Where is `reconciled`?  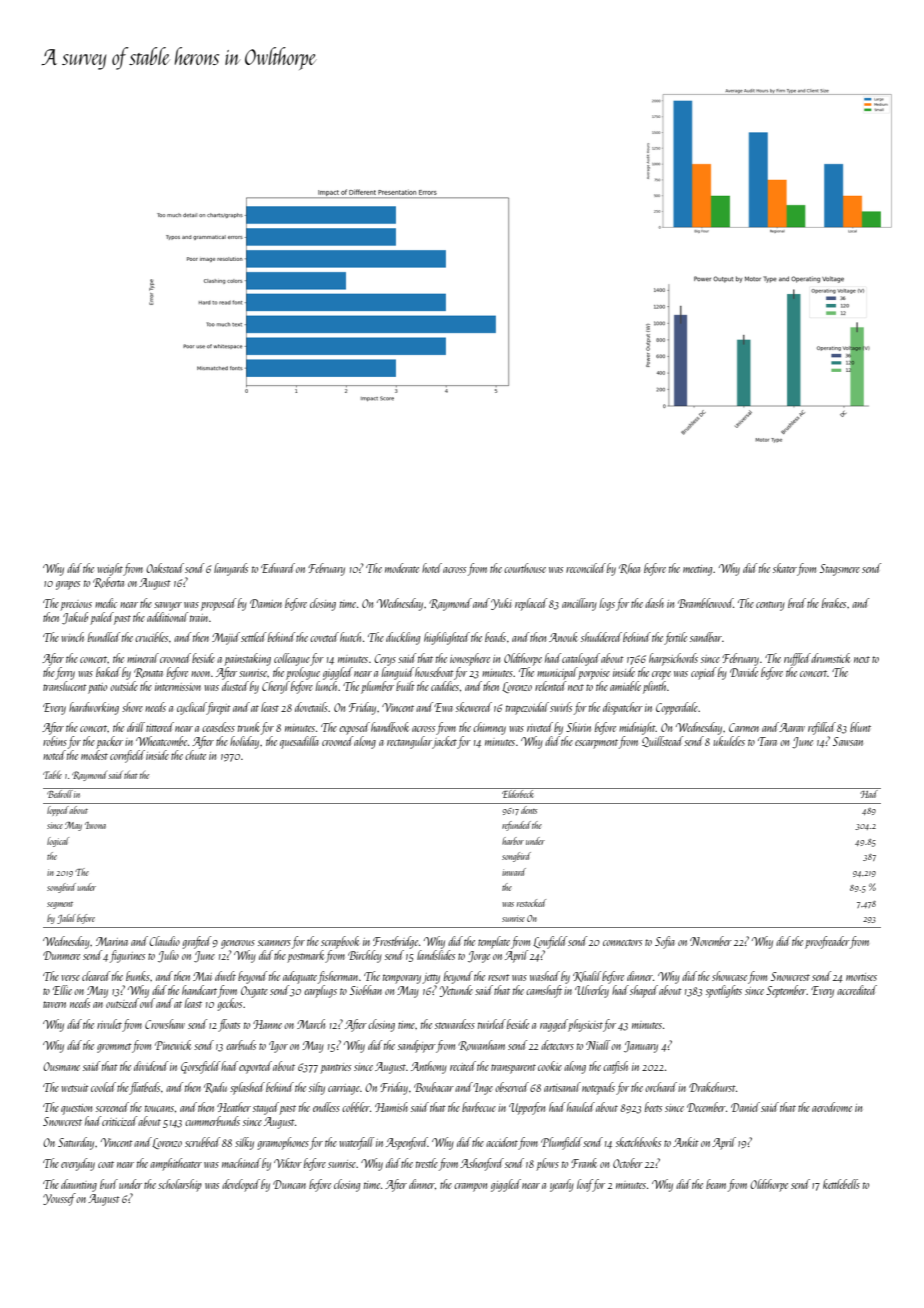
reconciled is located at coordinates (586, 568).
